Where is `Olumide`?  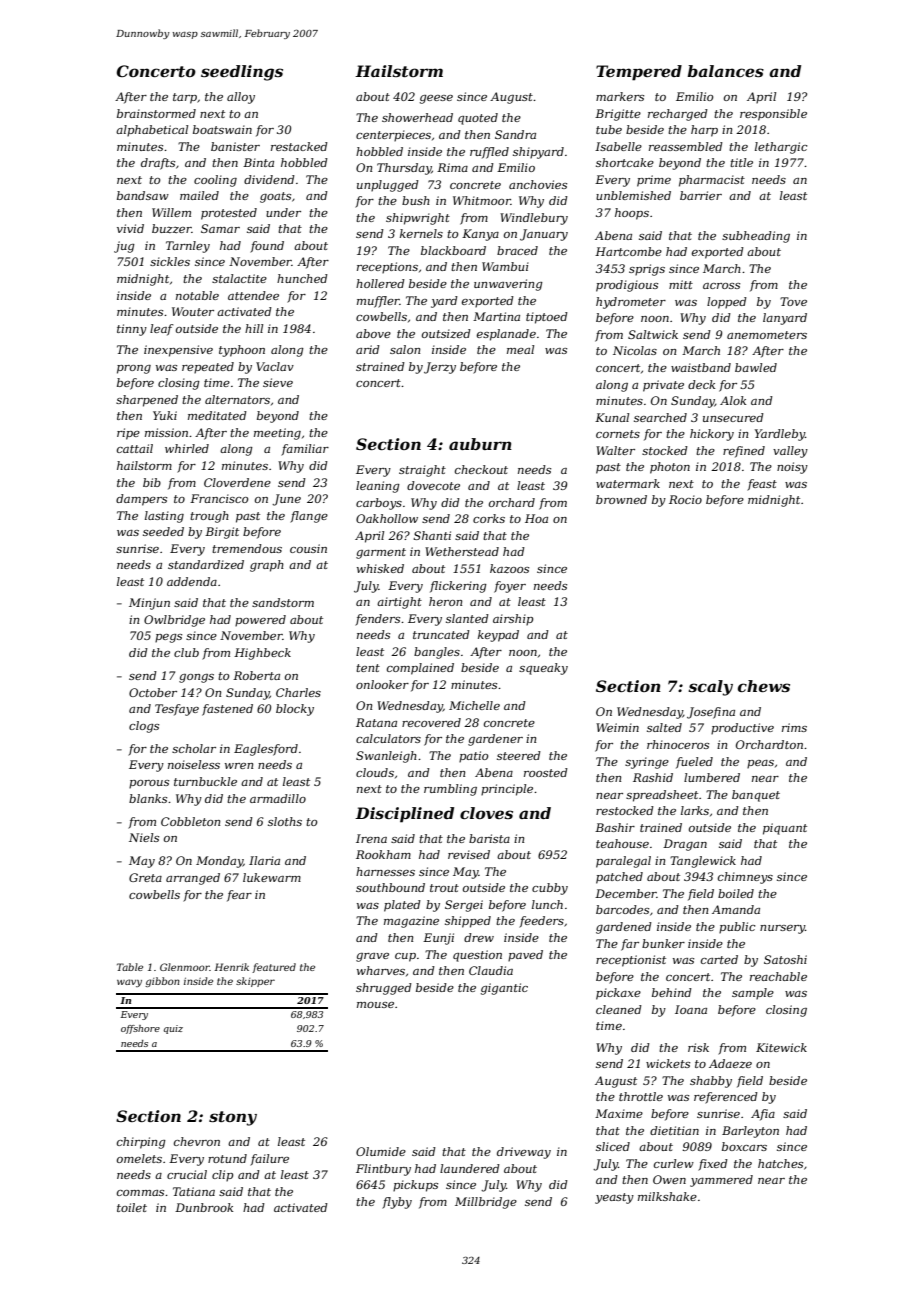 Olumide is located at coordinates (381, 1151).
